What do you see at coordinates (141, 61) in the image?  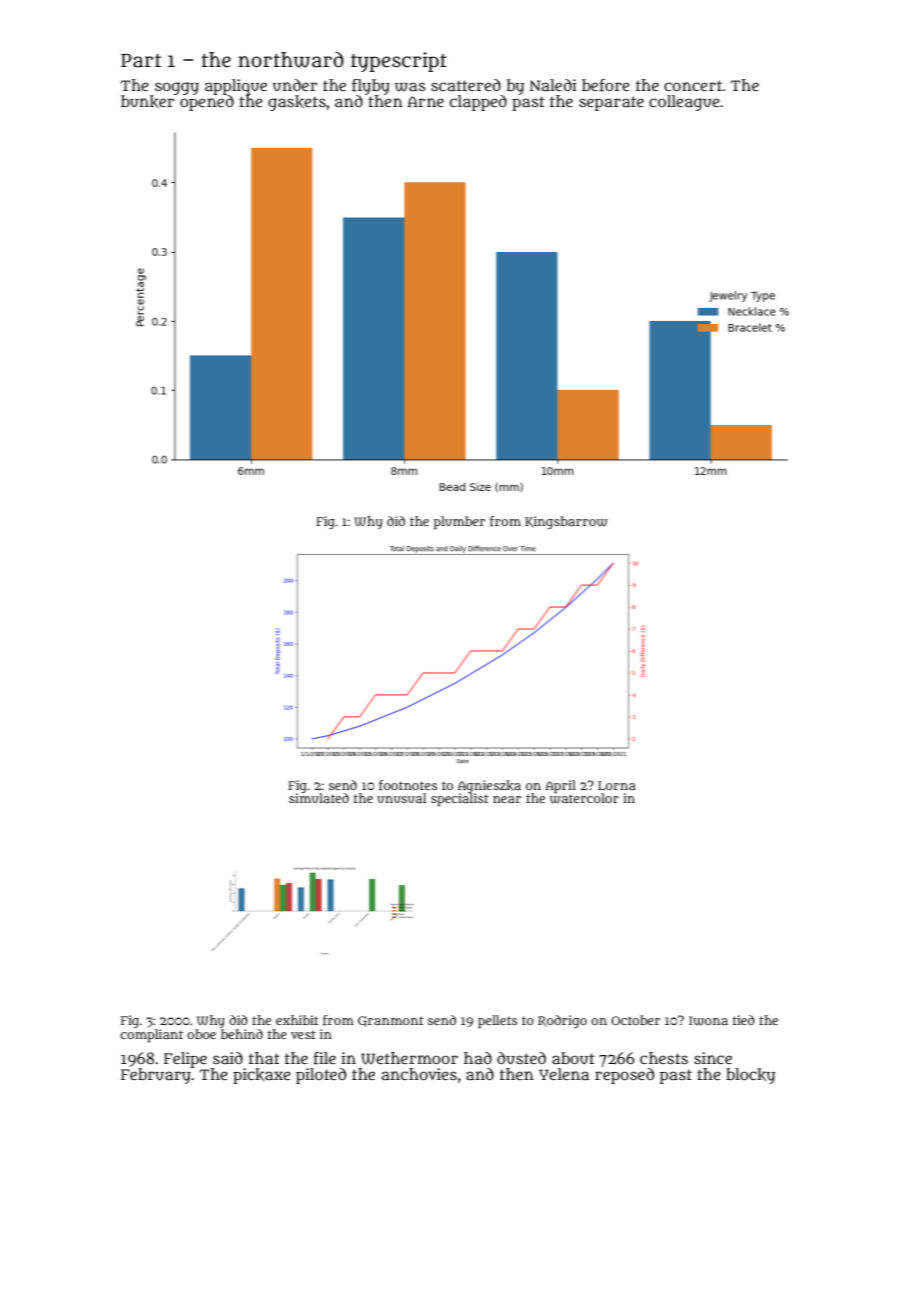 I see `Part` at bounding box center [141, 61].
